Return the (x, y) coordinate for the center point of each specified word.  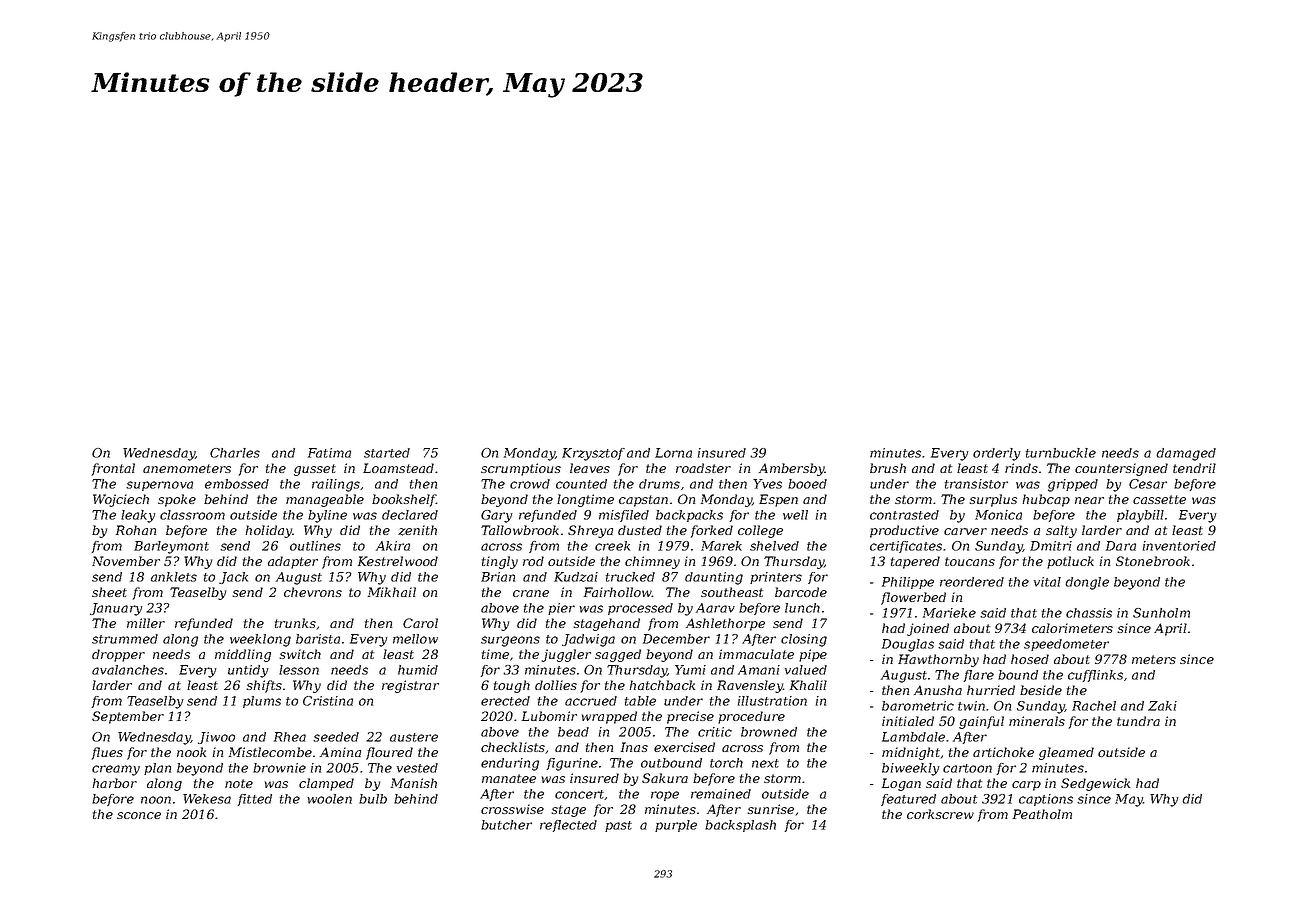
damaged (1186, 454)
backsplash (740, 826)
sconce (139, 815)
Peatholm (1042, 814)
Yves (767, 484)
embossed (237, 484)
